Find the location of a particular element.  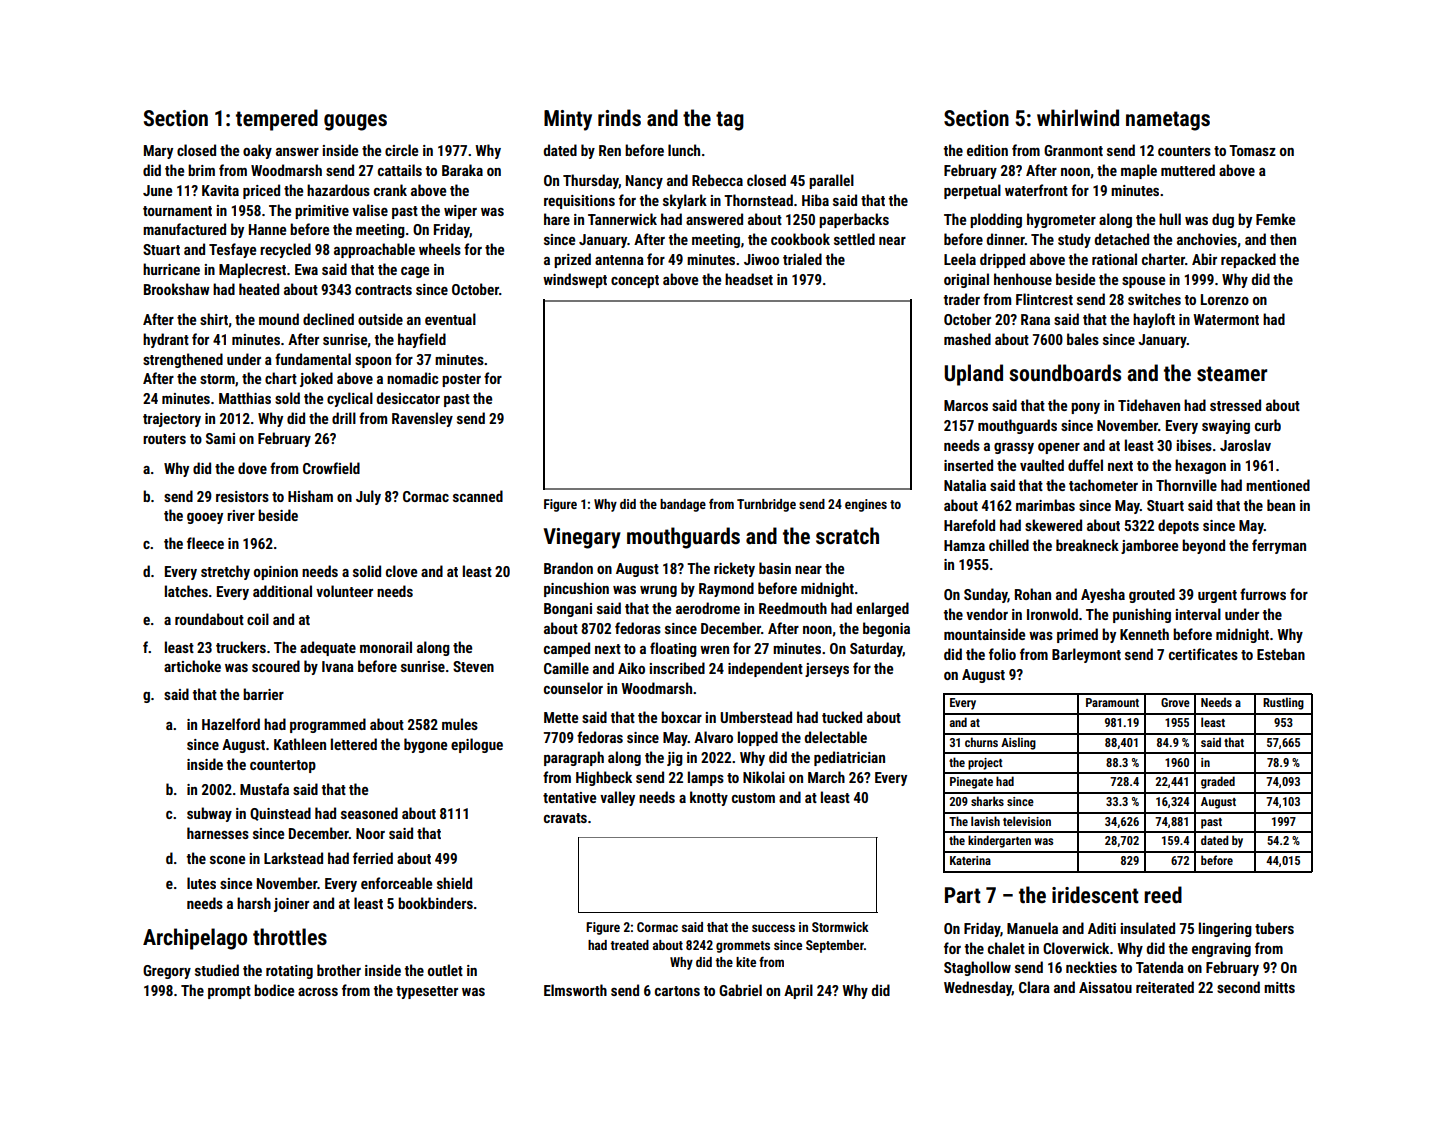

July is located at coordinates (368, 497).
